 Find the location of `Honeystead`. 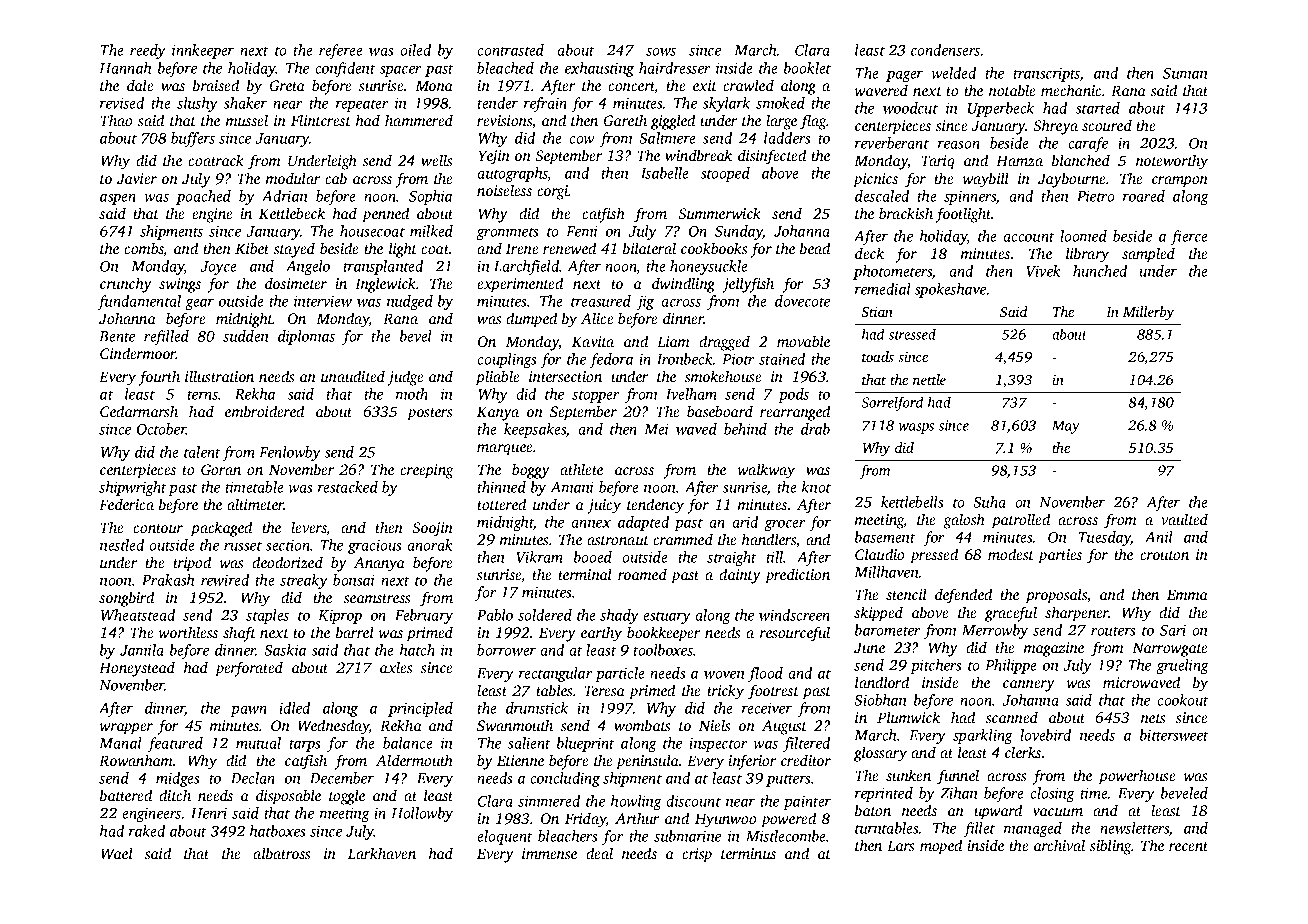

Honeystead is located at coordinates (137, 669).
